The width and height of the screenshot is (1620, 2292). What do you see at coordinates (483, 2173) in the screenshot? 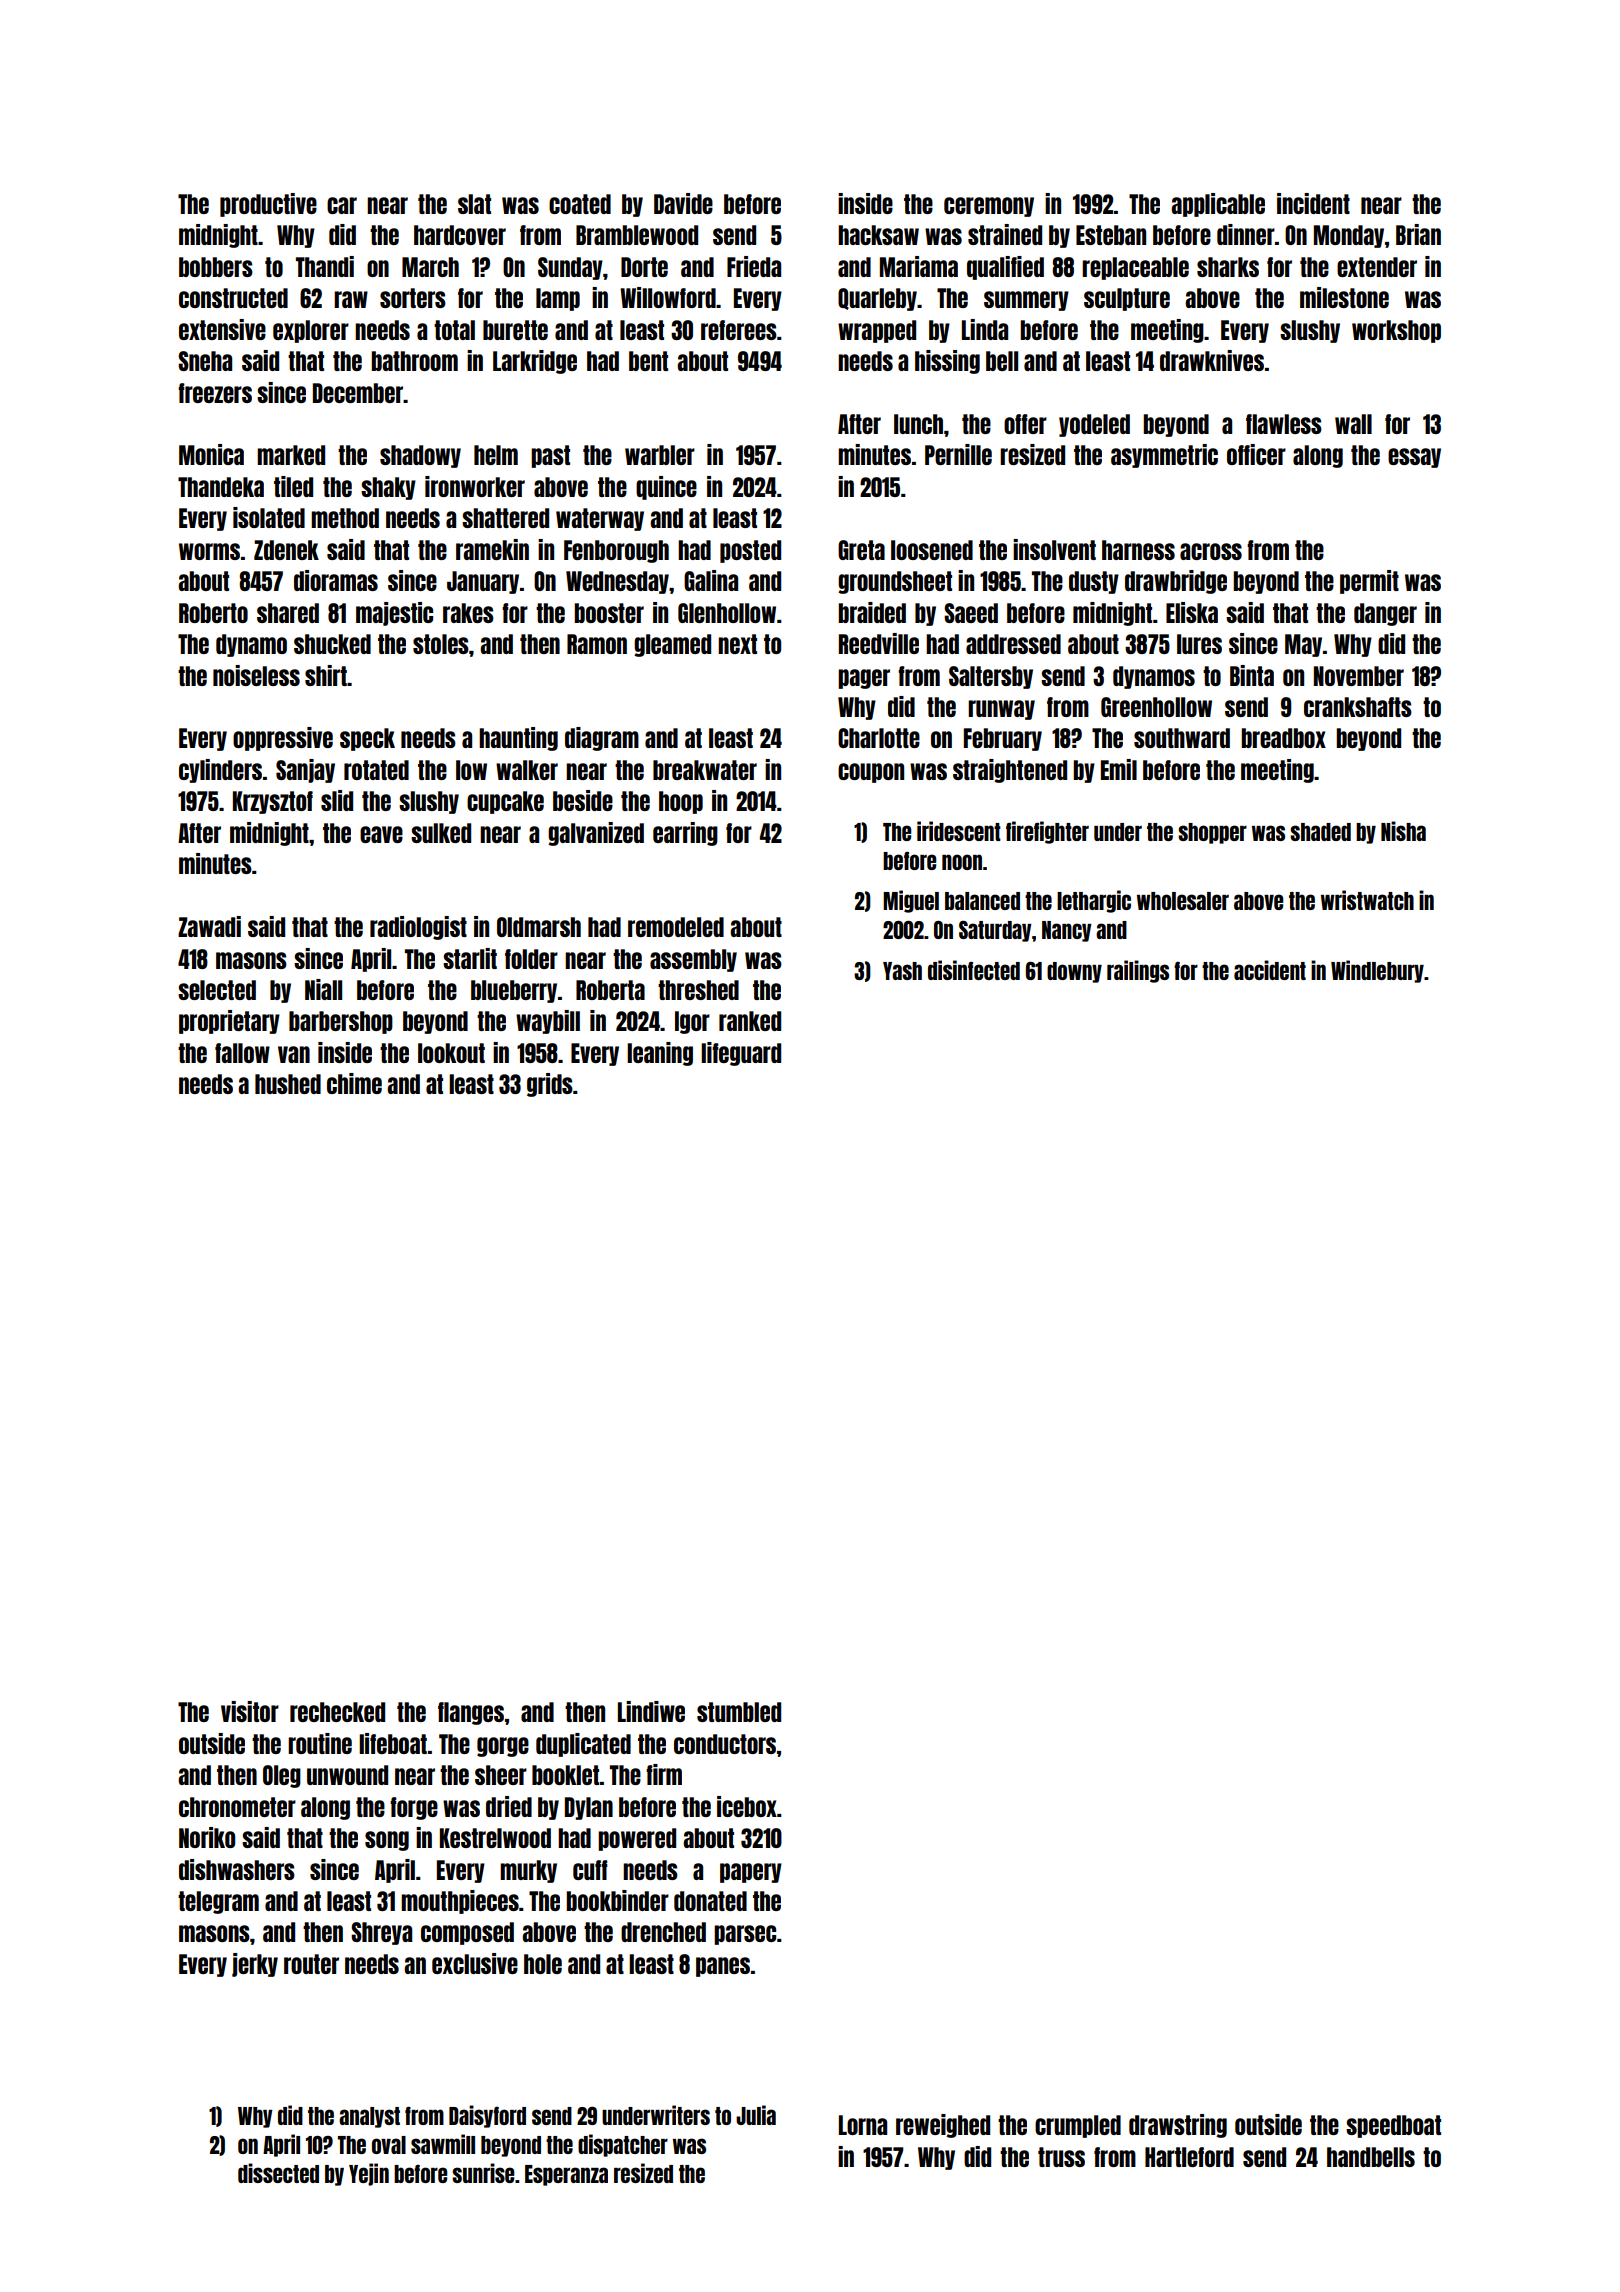
I see `sunrise` at bounding box center [483, 2173].
